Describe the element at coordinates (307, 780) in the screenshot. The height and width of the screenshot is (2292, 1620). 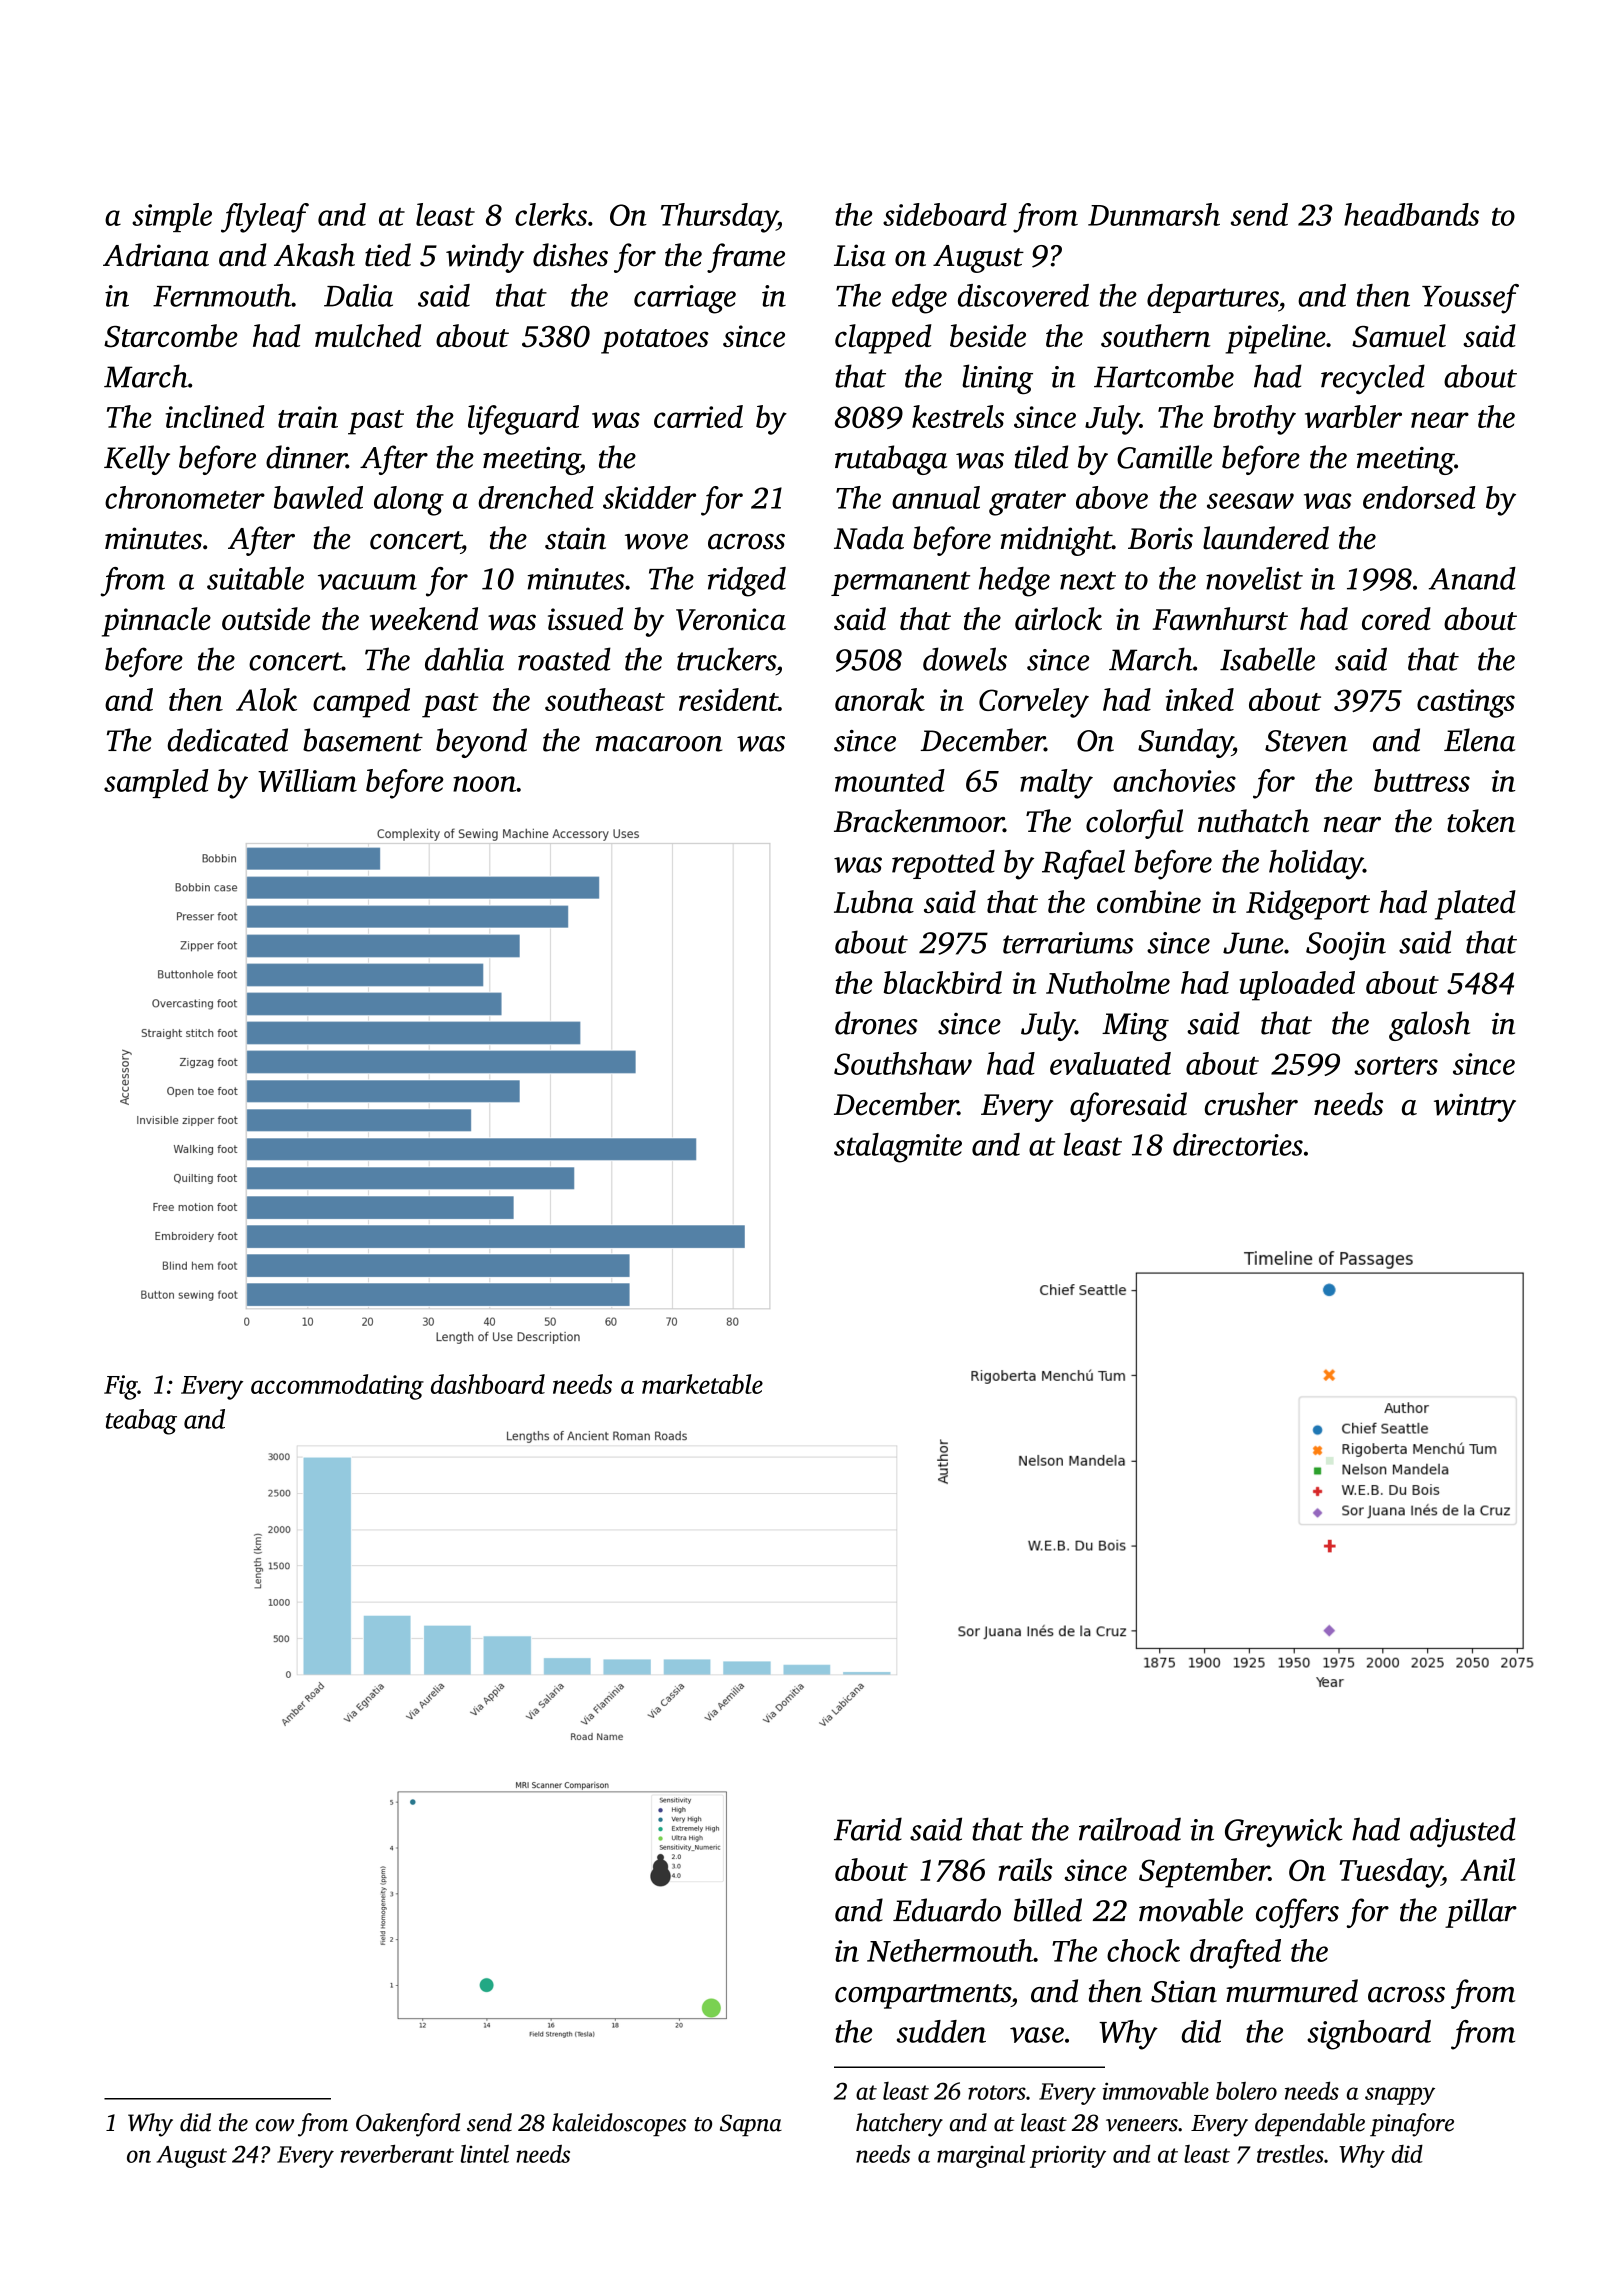
I see `William` at that location.
